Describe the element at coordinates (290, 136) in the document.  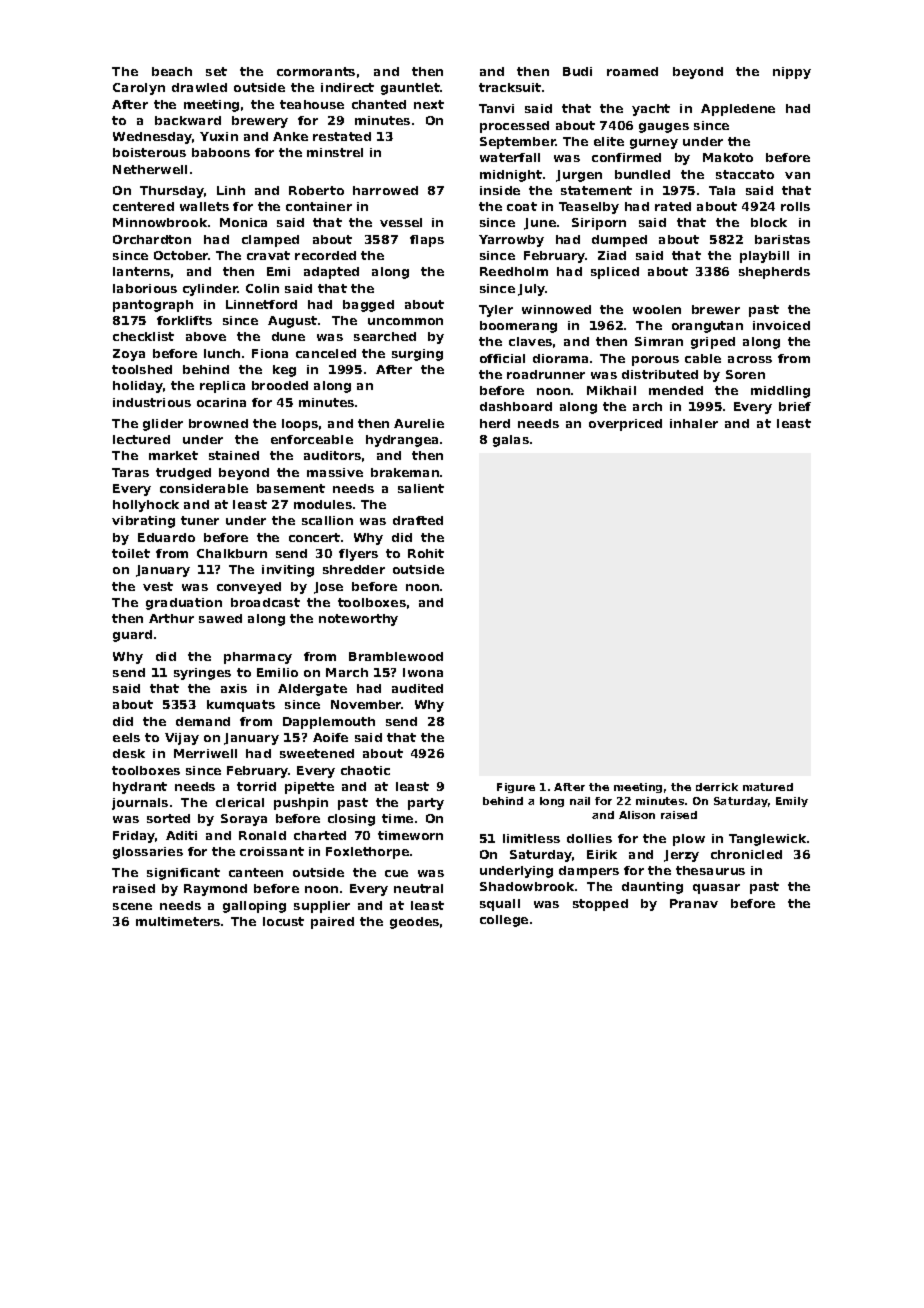
I see `Anke` at that location.
